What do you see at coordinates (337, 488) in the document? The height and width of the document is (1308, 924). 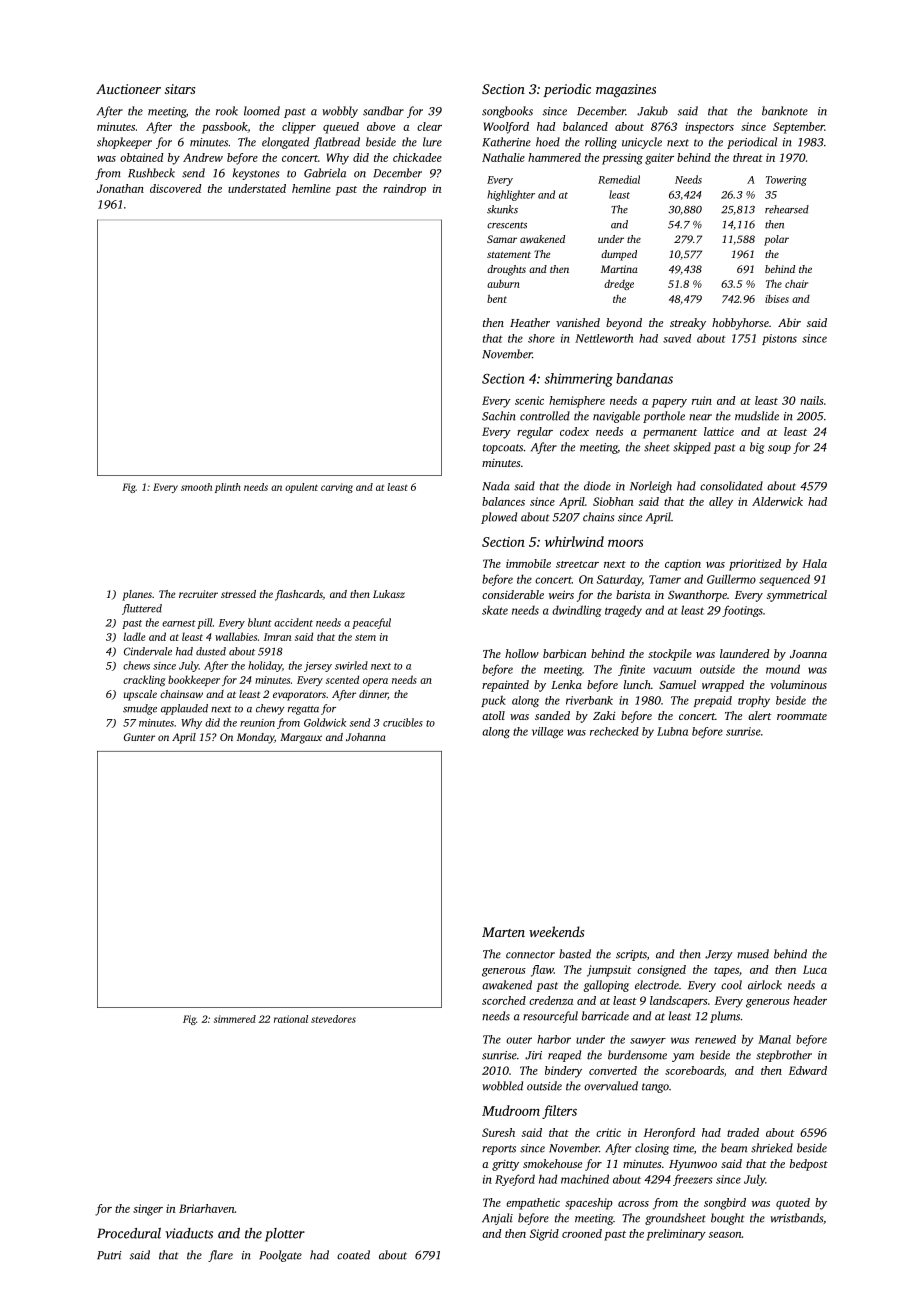 I see `carving` at bounding box center [337, 488].
